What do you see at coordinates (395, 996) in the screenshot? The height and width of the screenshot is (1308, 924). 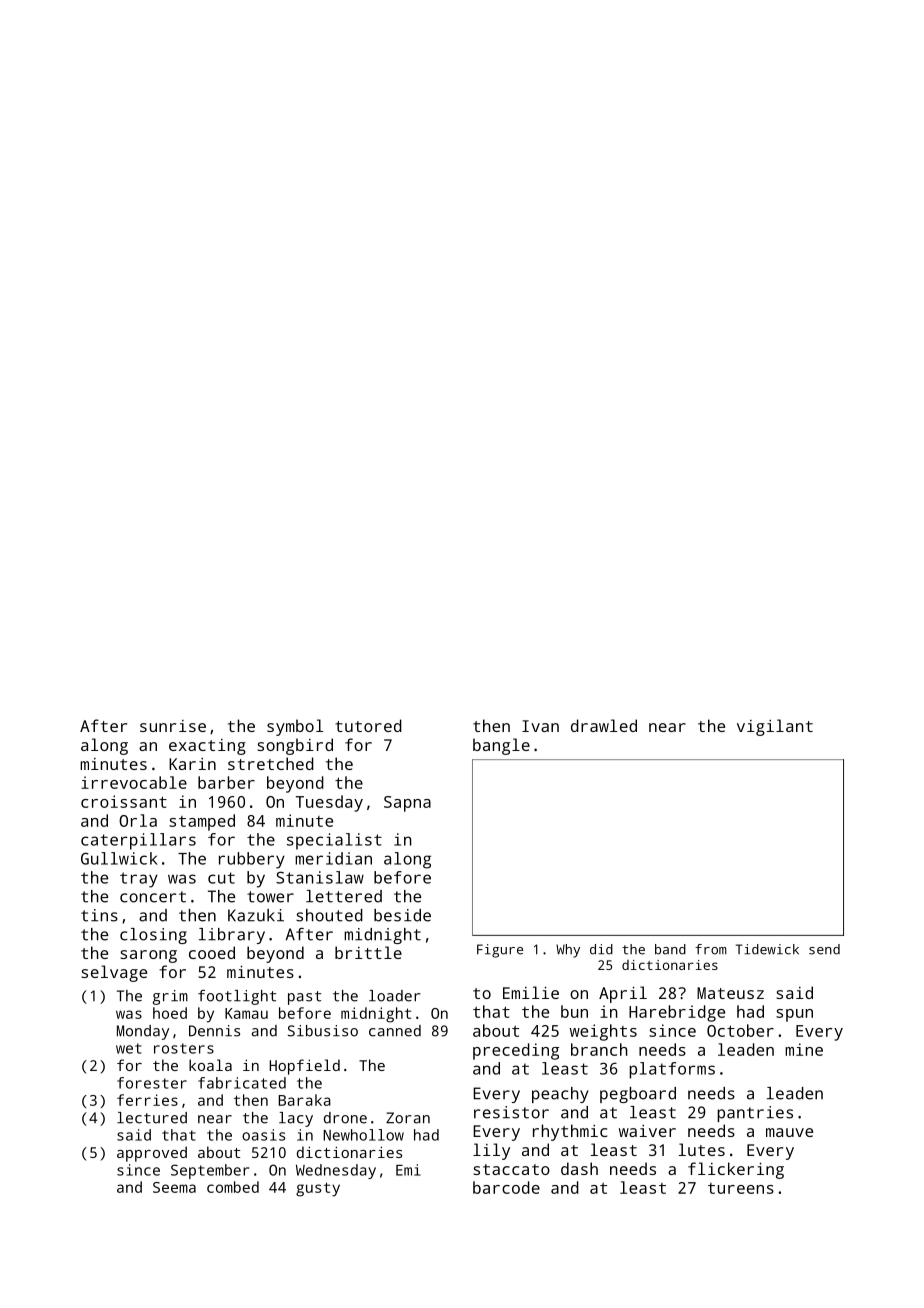 I see `loader` at bounding box center [395, 996].
